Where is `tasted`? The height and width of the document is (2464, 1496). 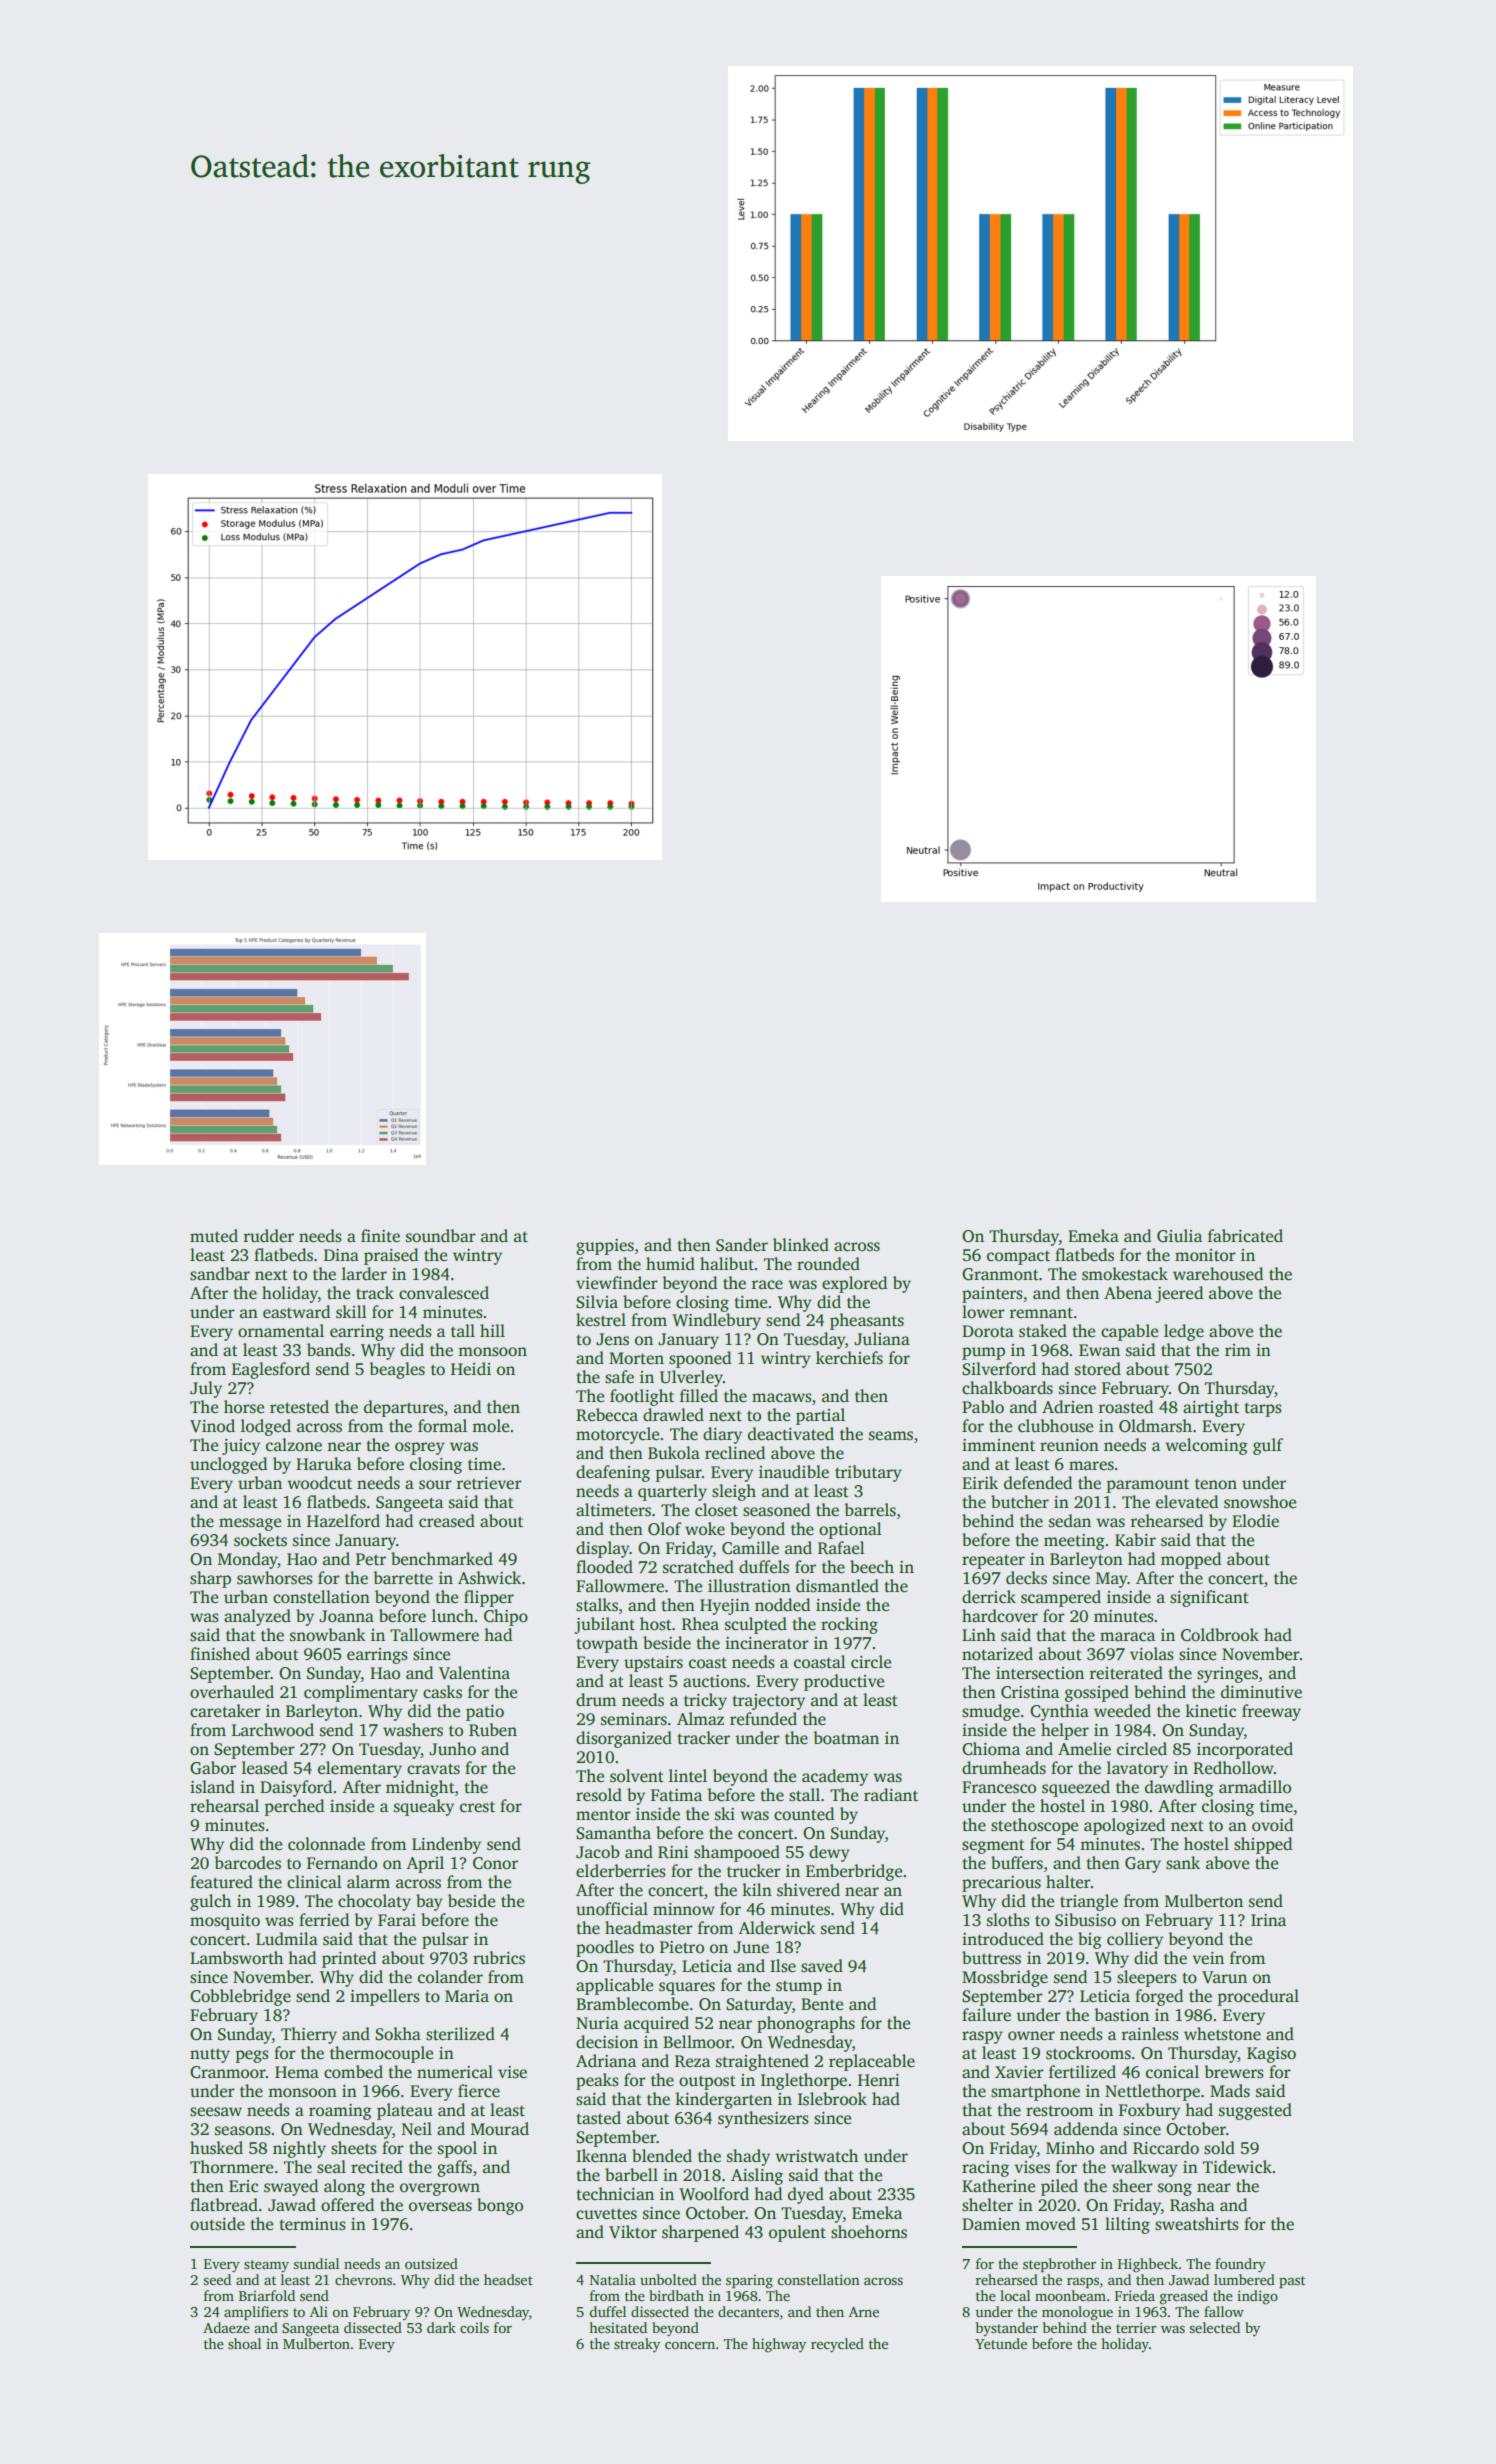
tasted is located at coordinates (598, 2118).
